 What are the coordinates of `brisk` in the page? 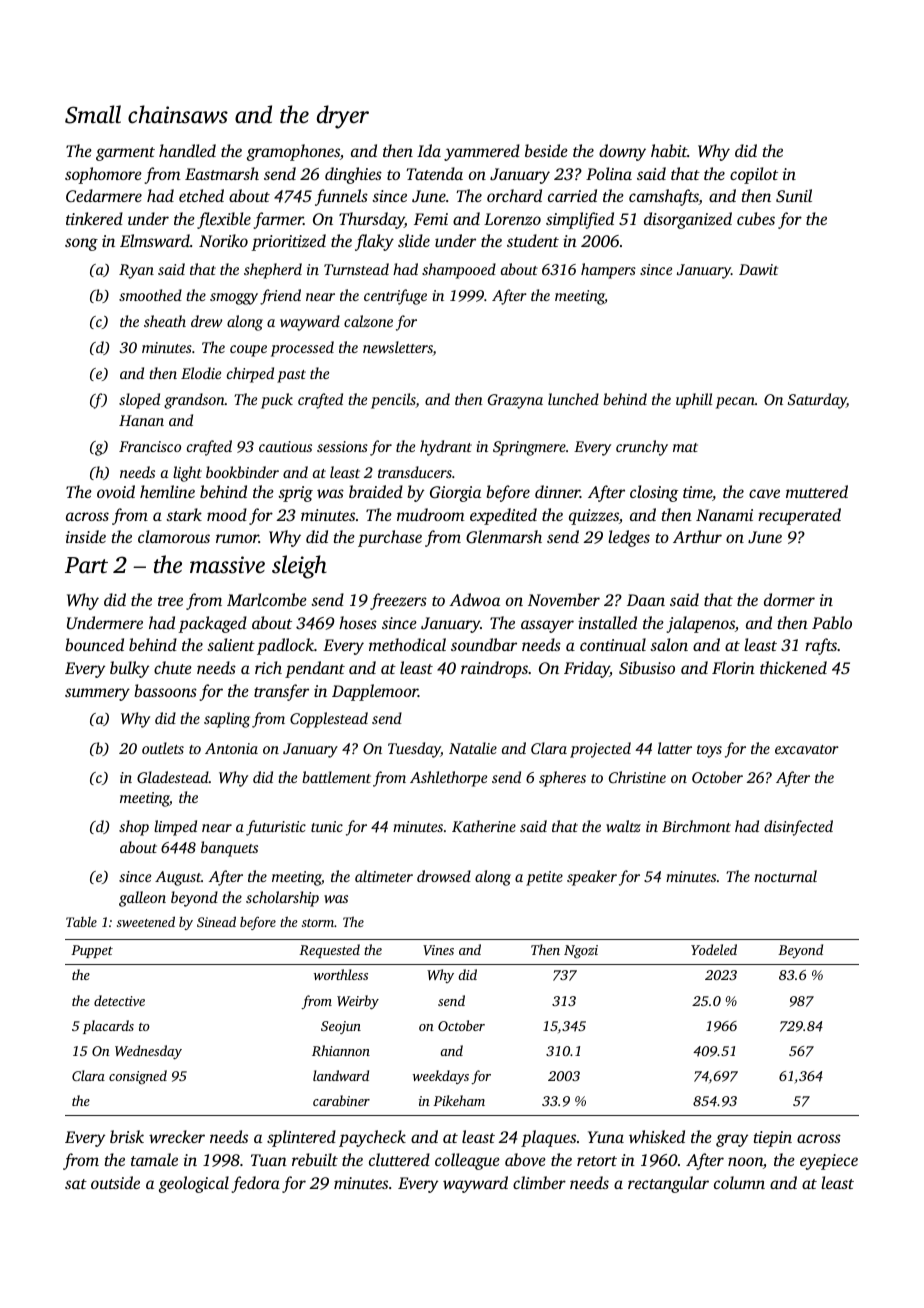 It's located at (127, 1136).
